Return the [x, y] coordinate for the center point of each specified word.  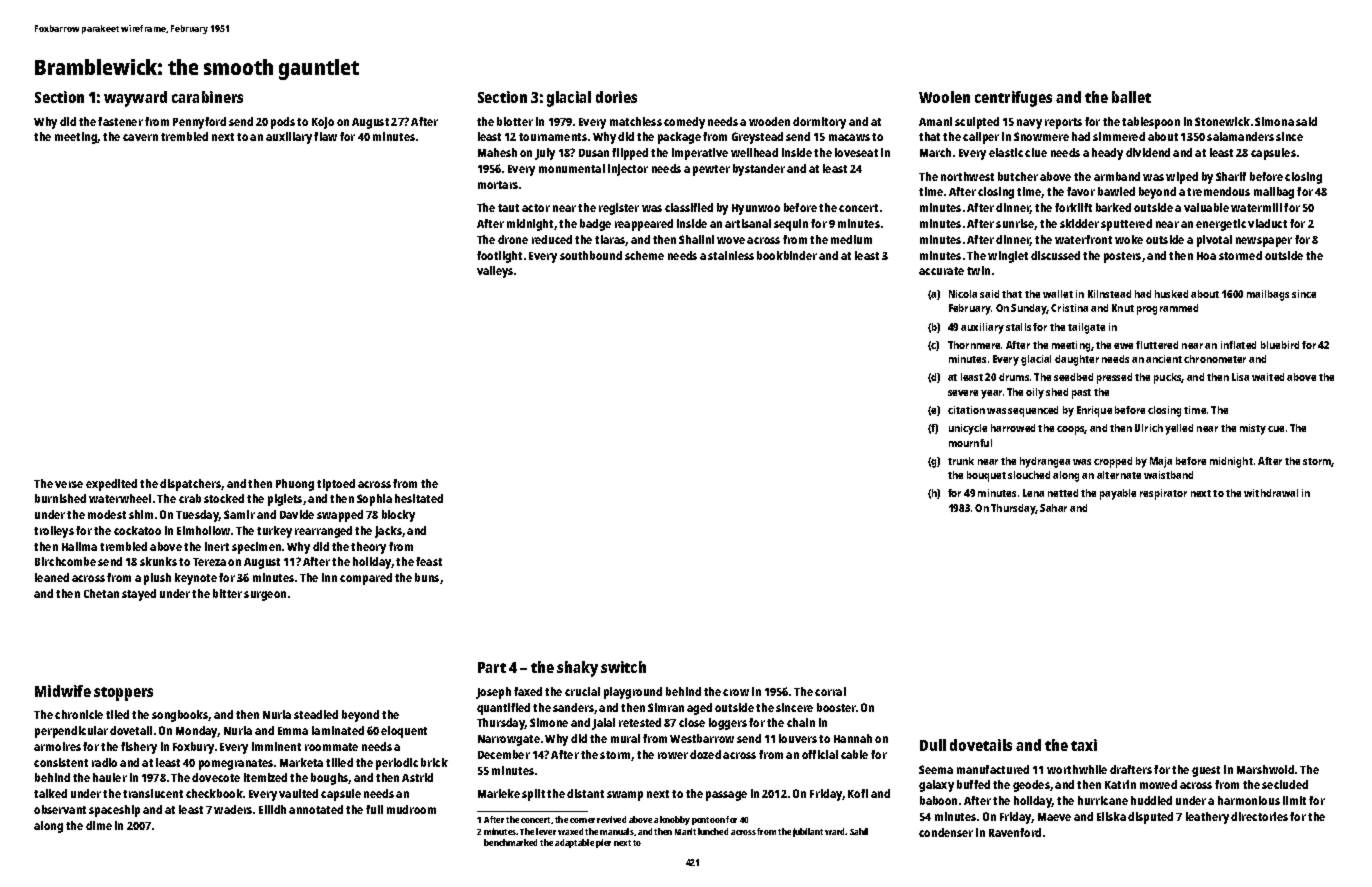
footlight [499, 257]
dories [616, 97]
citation [966, 410]
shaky [577, 669]
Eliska [1111, 816]
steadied [316, 714]
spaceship [114, 811]
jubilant [808, 832]
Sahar [1053, 508]
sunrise [1015, 224]
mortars [498, 185]
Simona [1274, 121]
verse [69, 484]
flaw [325, 136]
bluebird [1280, 345]
